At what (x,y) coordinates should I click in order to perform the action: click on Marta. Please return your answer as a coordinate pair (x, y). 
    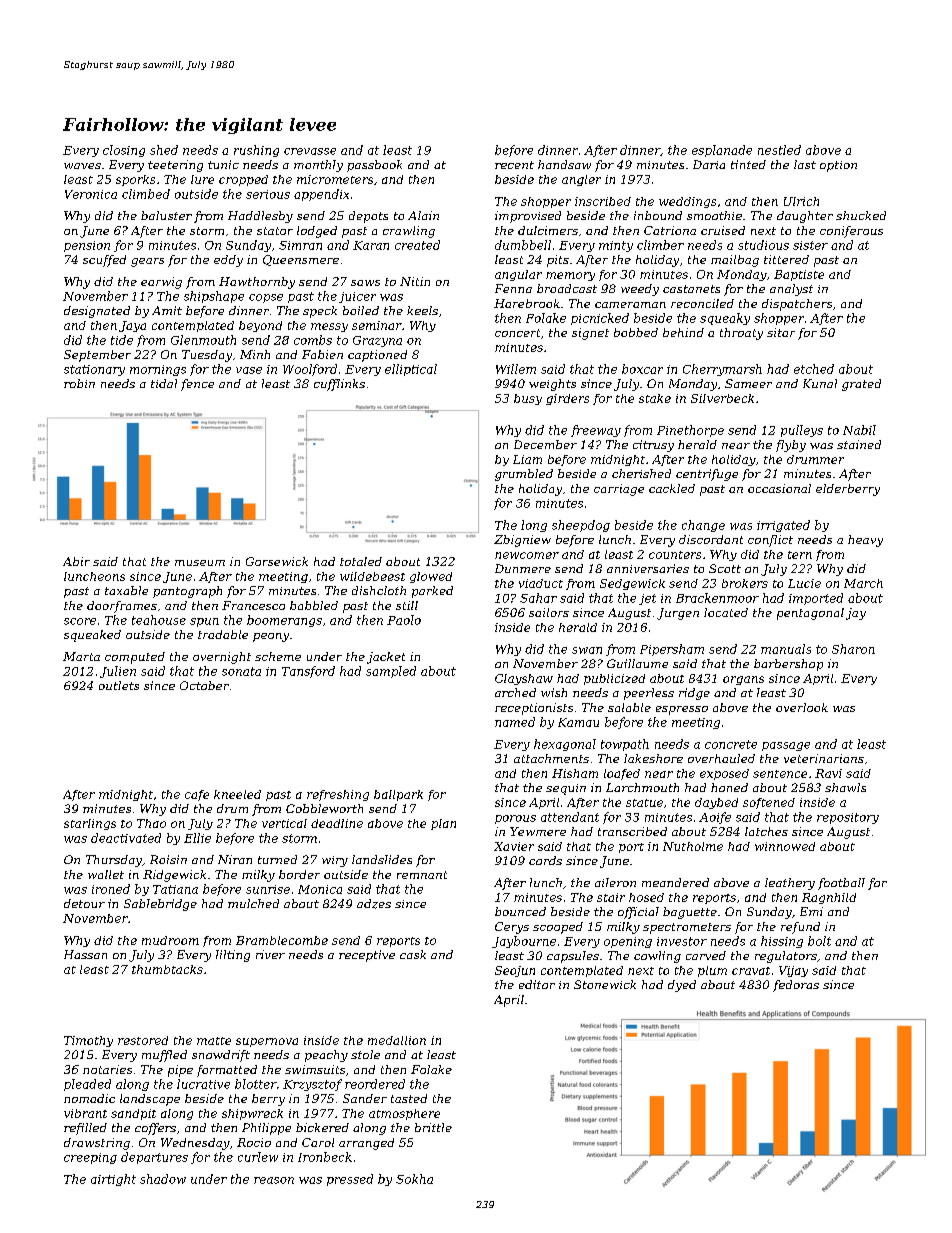
    Looking at the image, I should click on (81, 656).
